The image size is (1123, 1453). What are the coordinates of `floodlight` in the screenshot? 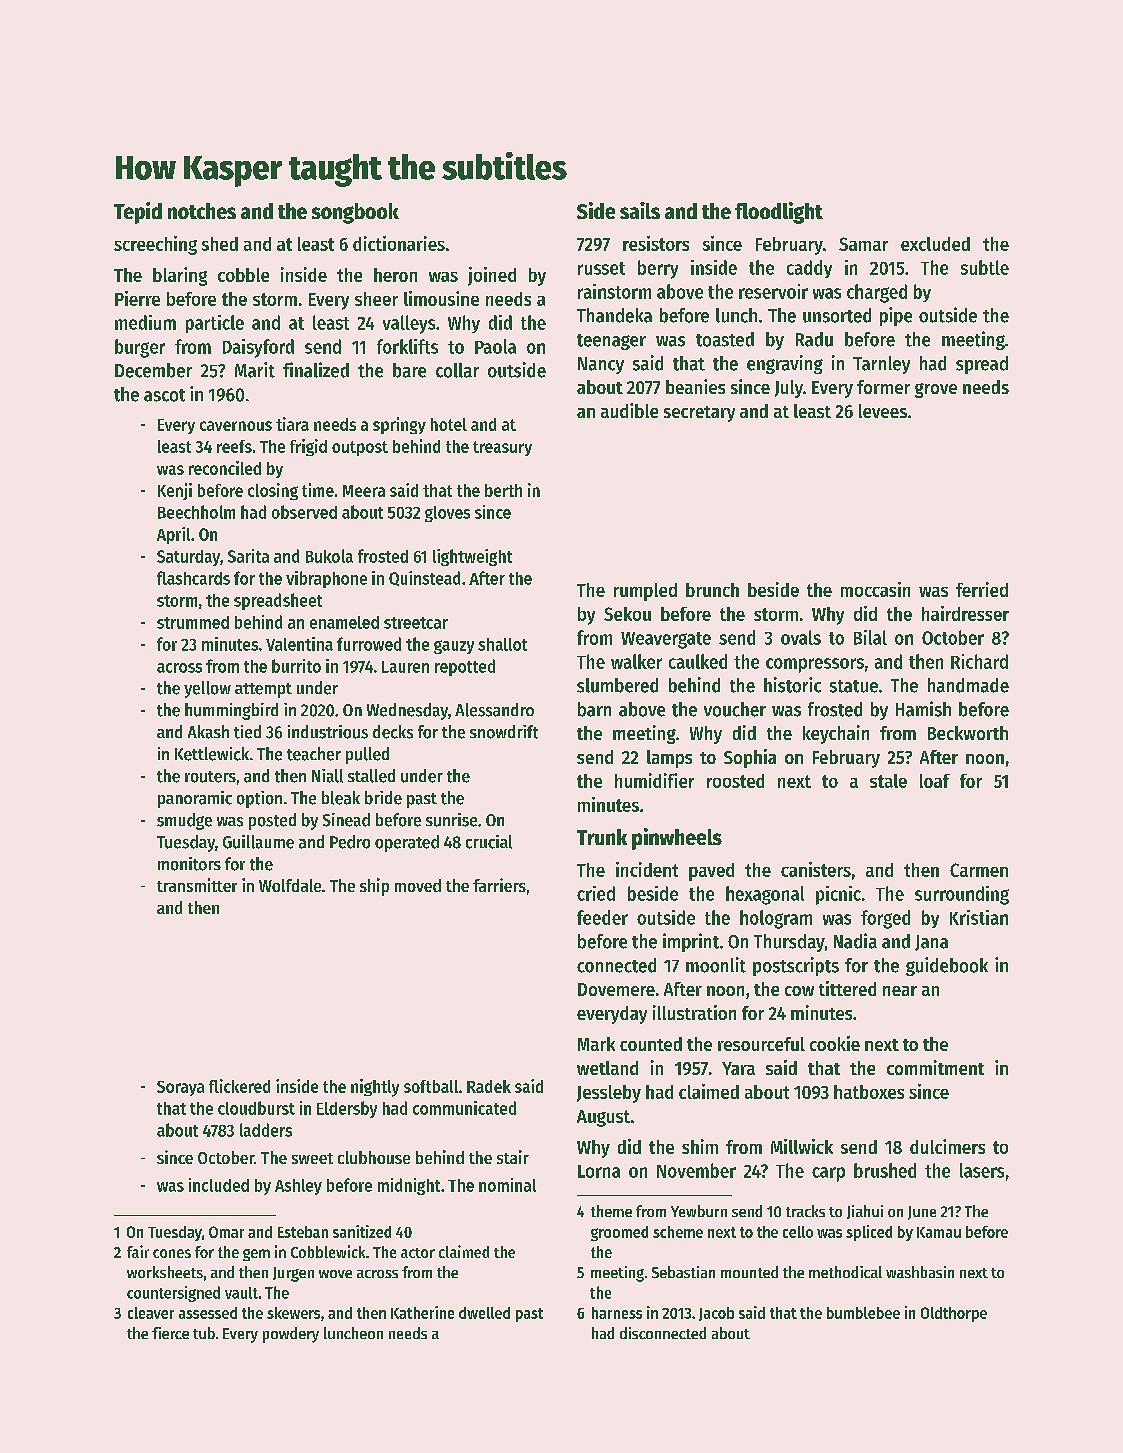 It's located at (779, 213).
